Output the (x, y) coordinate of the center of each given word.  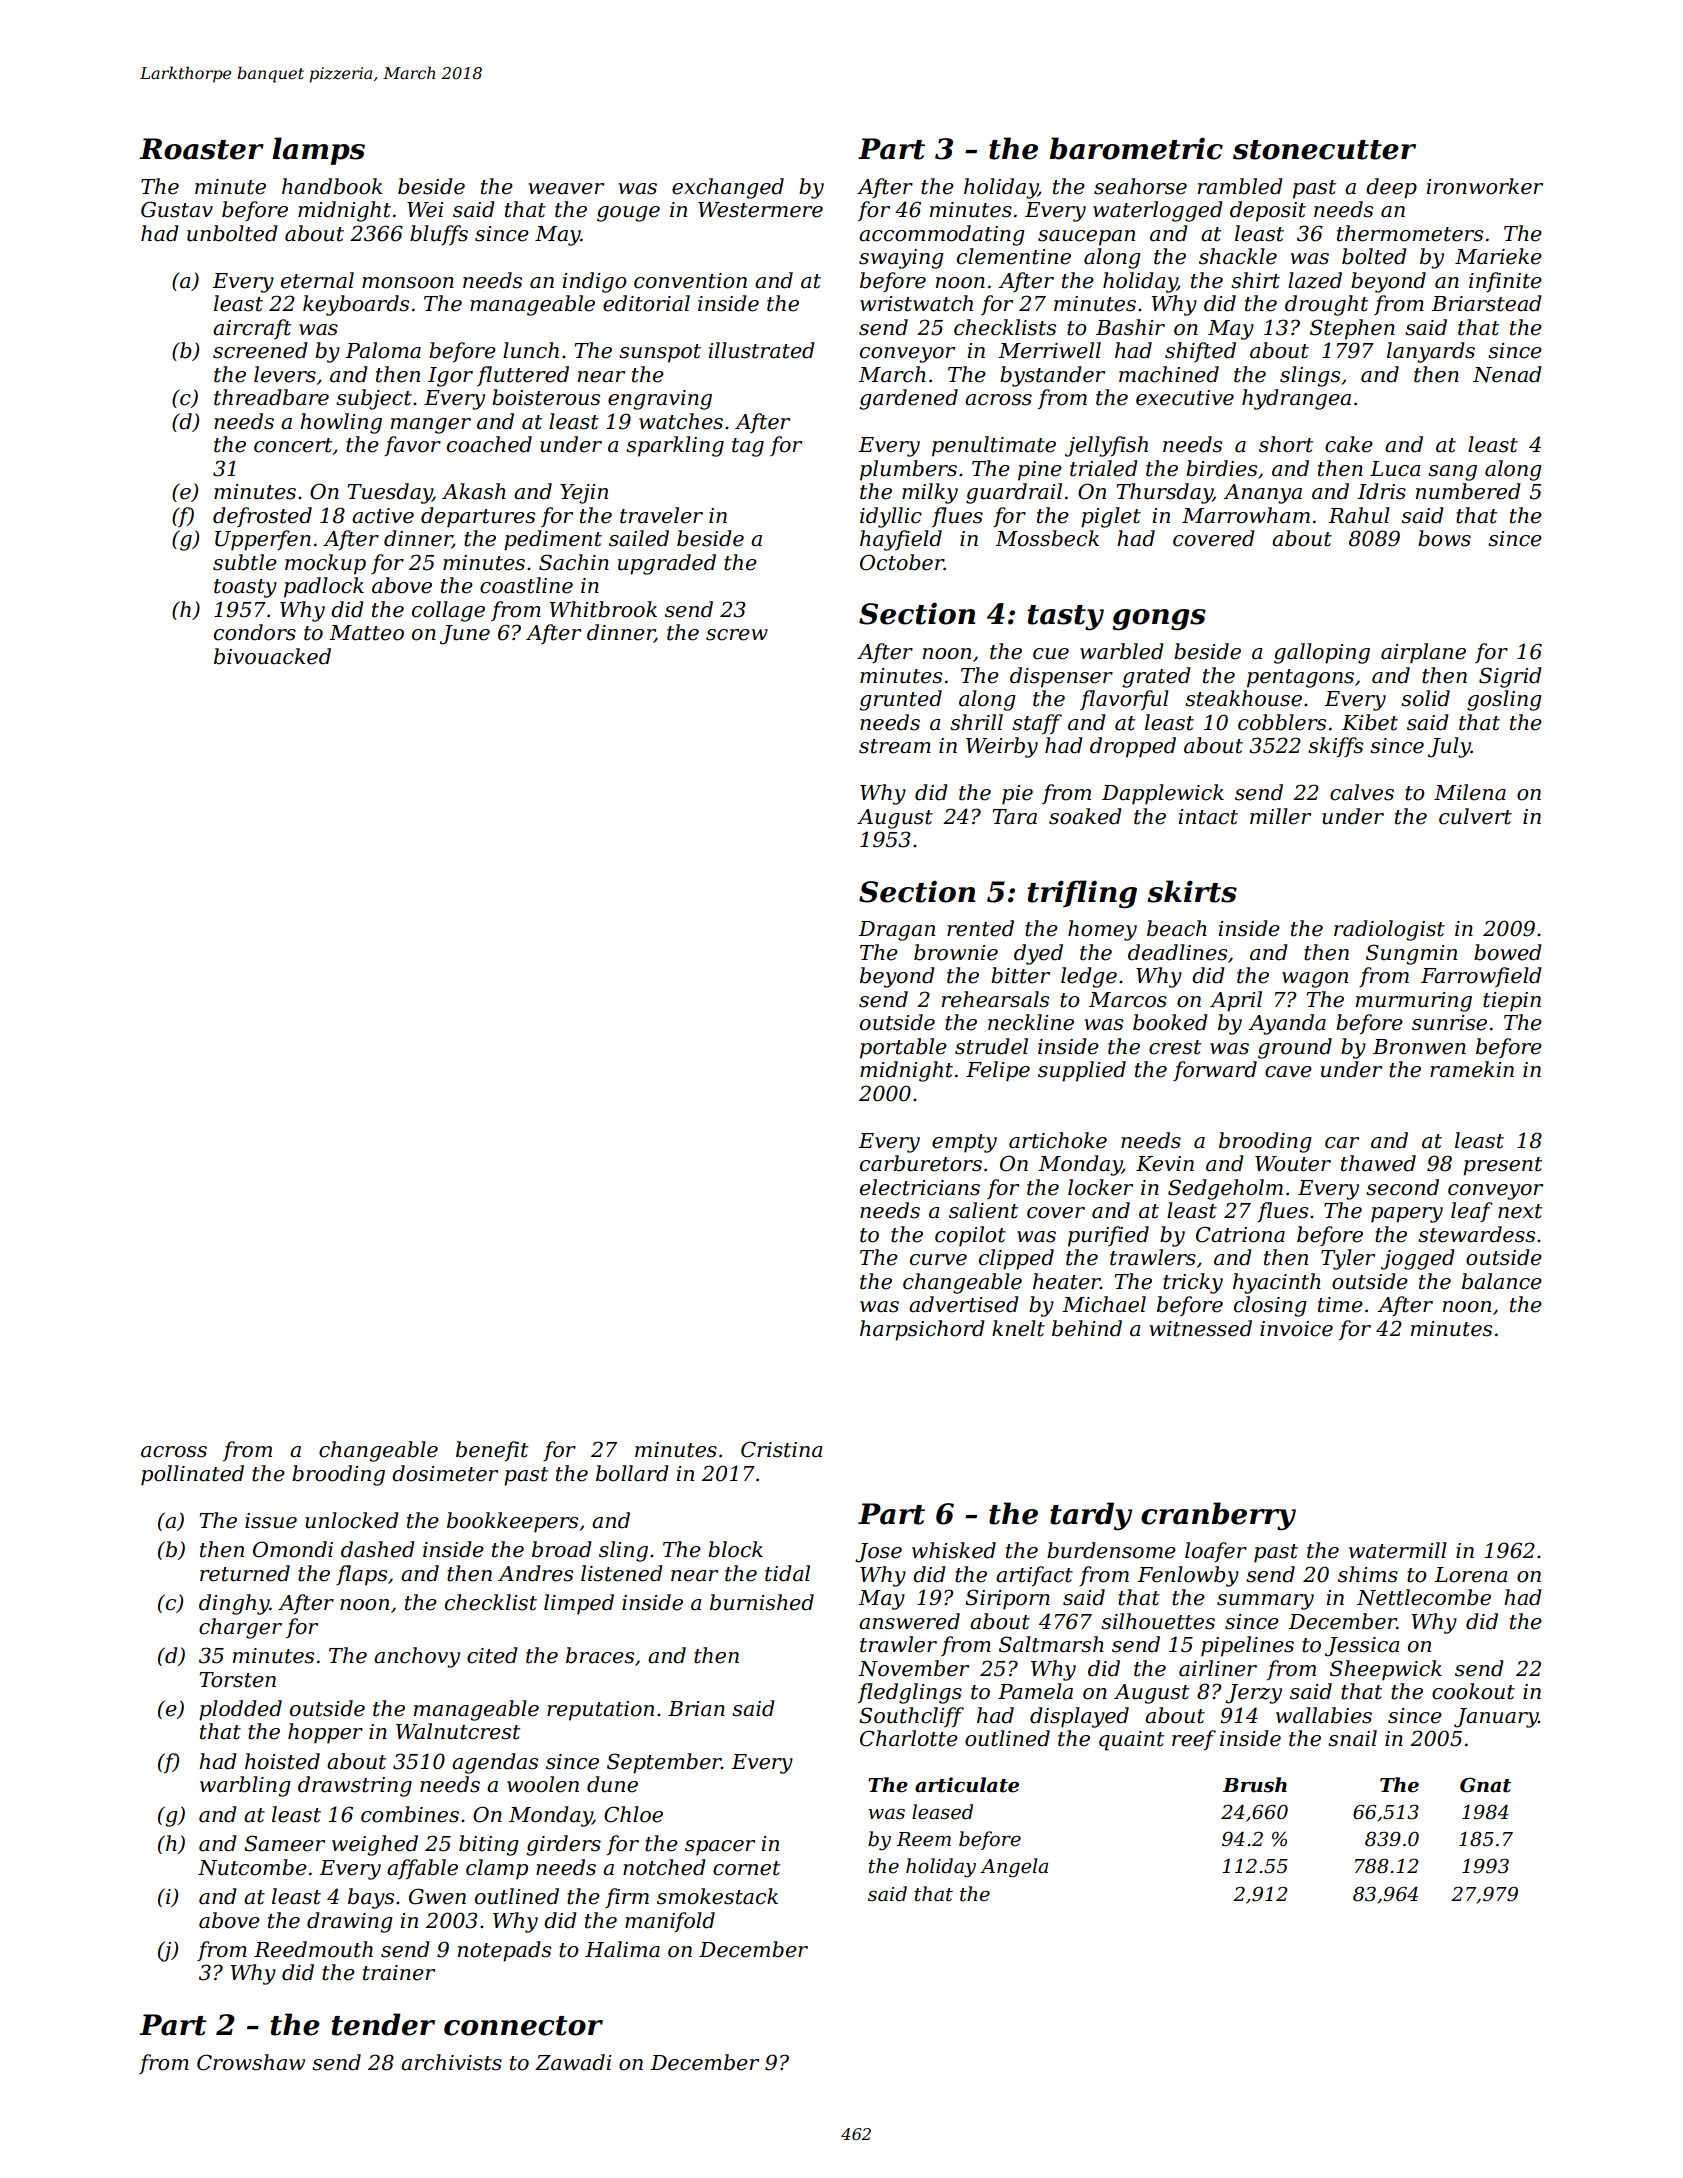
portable (903, 1048)
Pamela (1035, 1691)
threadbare (271, 397)
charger (240, 1628)
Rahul (1359, 515)
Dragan (896, 931)
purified (1108, 1236)
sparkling (675, 446)
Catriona (1240, 1234)
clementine (1014, 256)
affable (422, 1869)
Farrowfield (1481, 977)
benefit (492, 1451)
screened (260, 350)
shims (1368, 1574)
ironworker (1484, 186)
